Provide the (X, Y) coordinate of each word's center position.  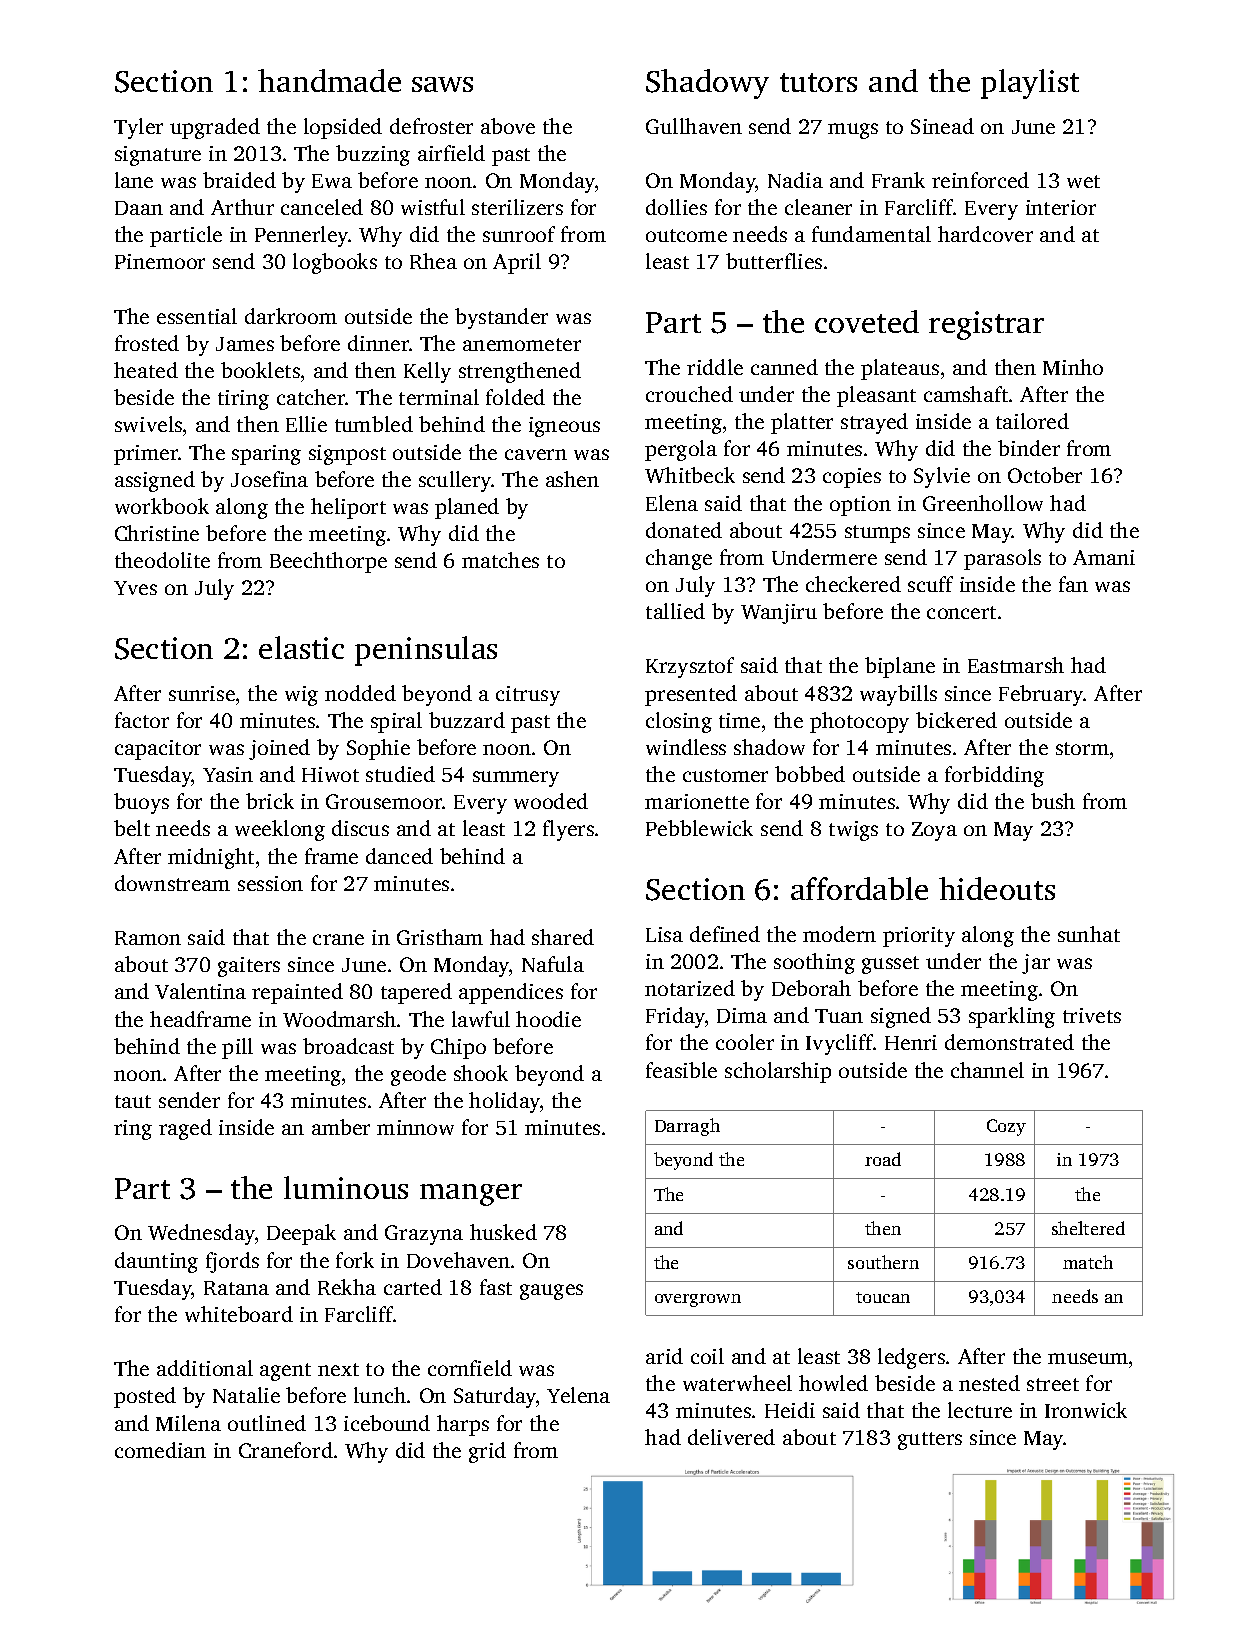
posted (145, 1397)
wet (1083, 181)
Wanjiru (779, 614)
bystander (501, 318)
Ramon (148, 938)
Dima (742, 1015)
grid (487, 1452)
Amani (1104, 557)
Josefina (269, 479)
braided (239, 180)
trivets (1092, 1015)
